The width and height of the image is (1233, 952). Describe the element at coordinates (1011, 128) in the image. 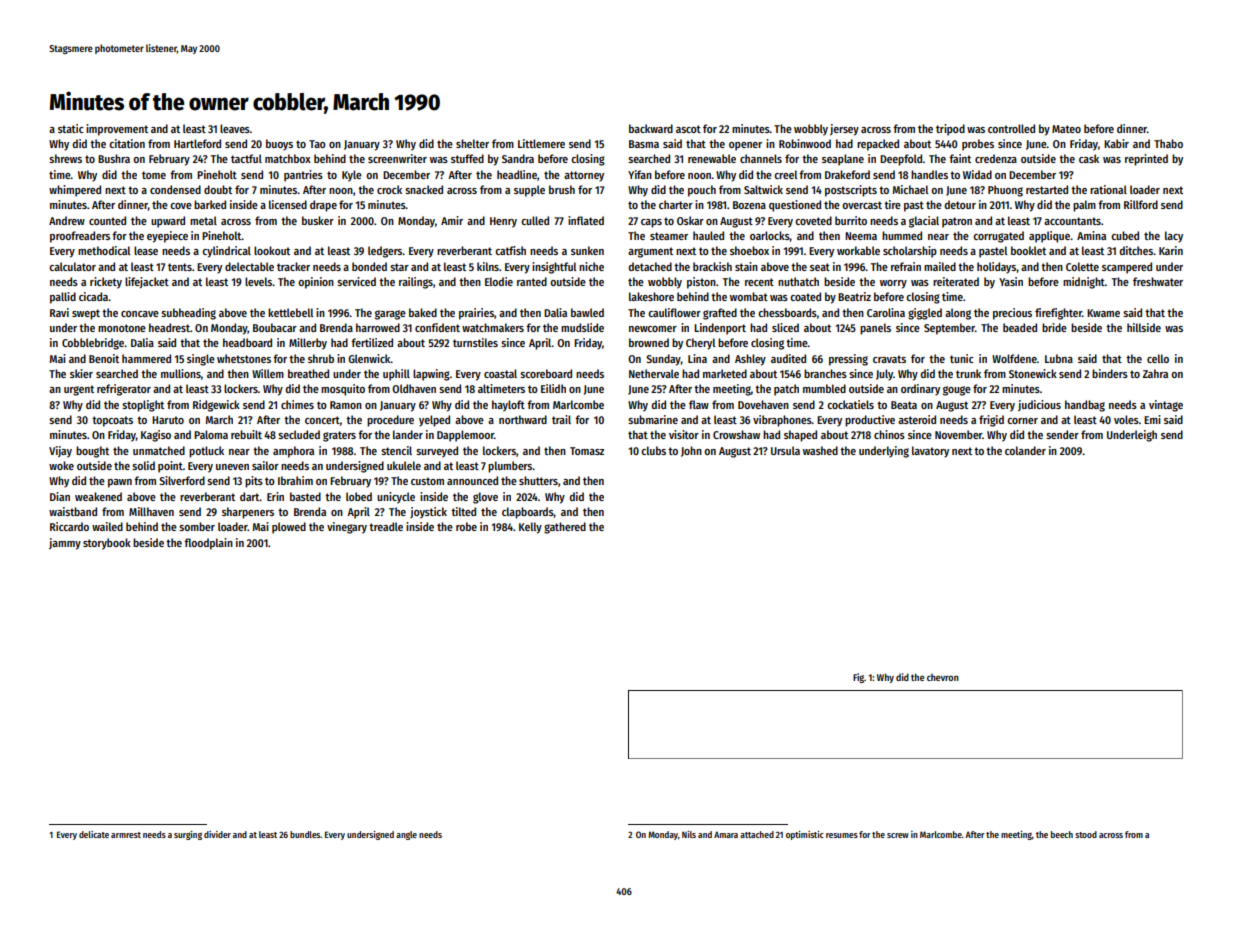

I see `controlled` at that location.
